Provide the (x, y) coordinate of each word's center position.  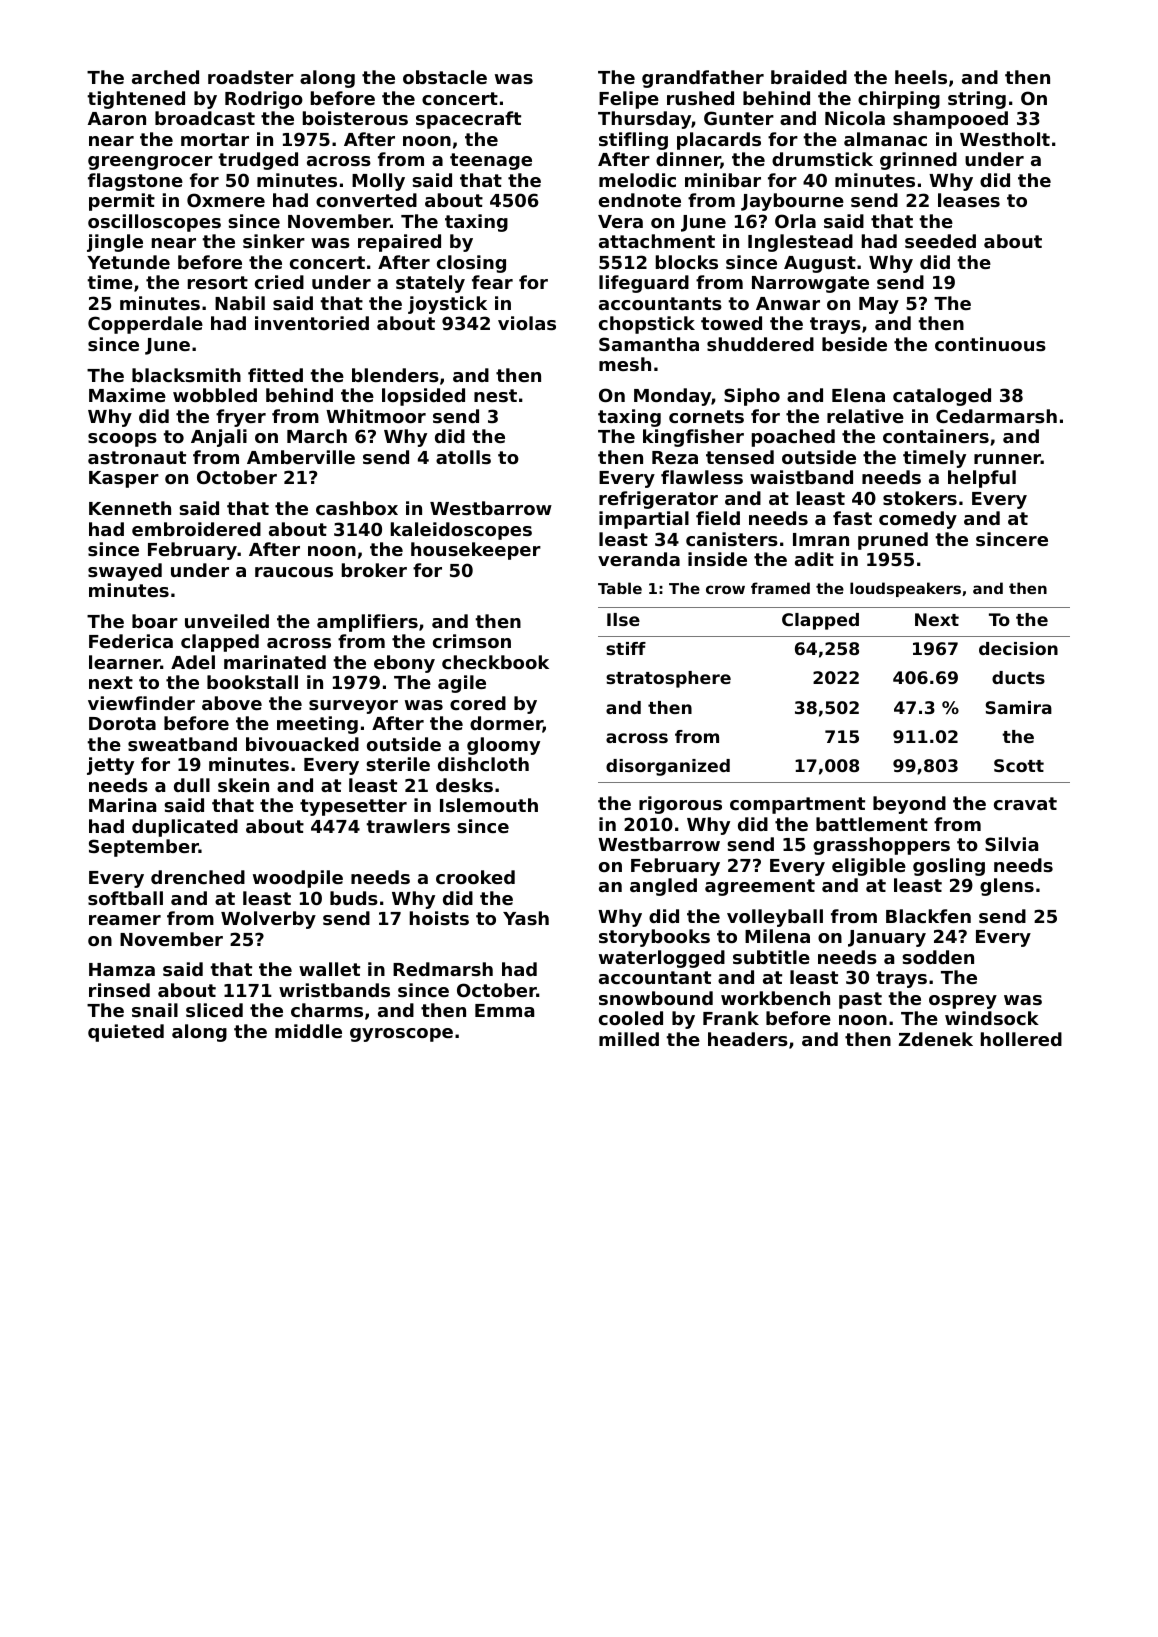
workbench (775, 998)
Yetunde (128, 262)
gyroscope (401, 1035)
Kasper (124, 479)
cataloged (942, 397)
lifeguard (644, 284)
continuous (990, 344)
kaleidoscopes (461, 531)
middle (308, 1031)
